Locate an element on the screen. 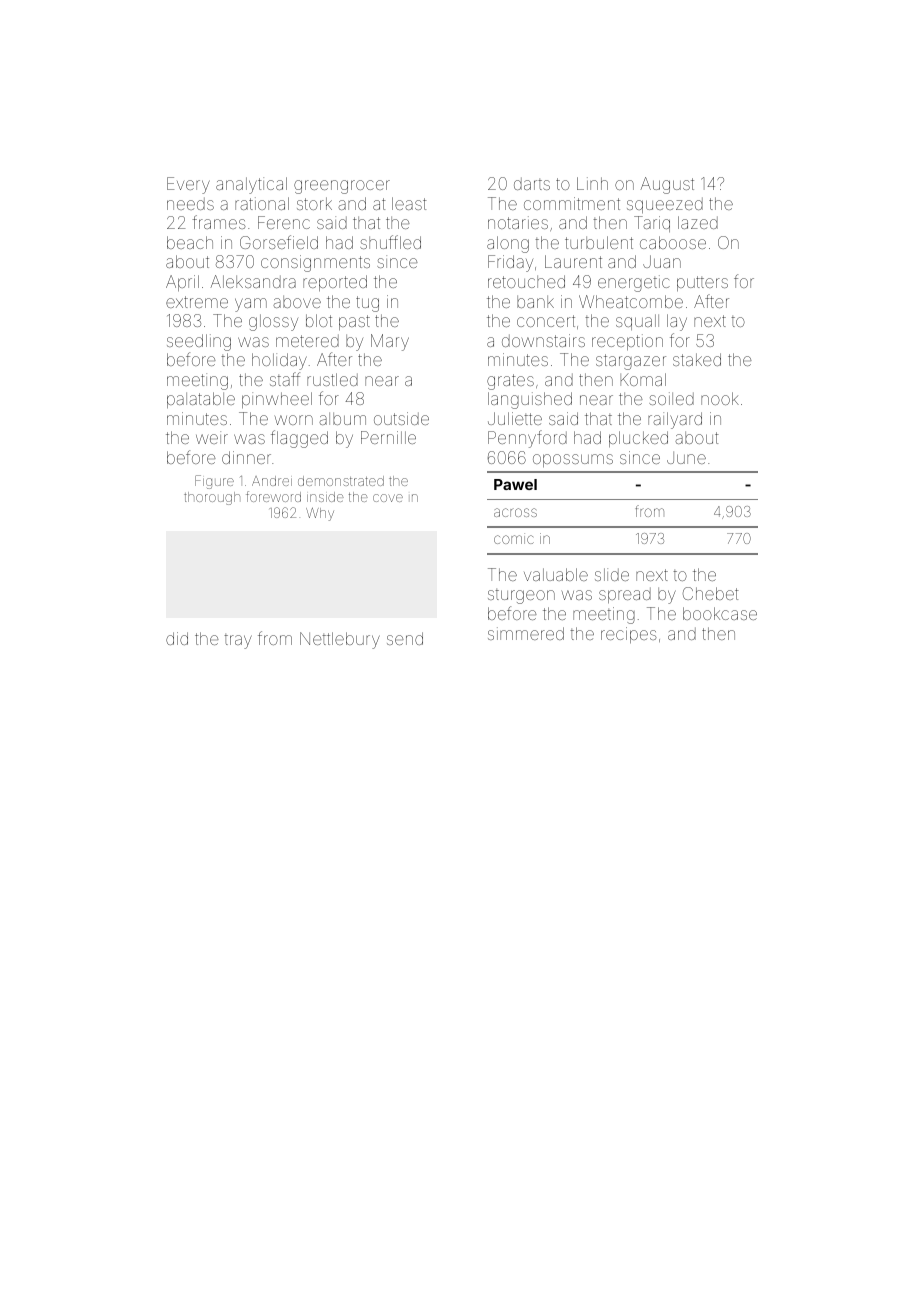 This screenshot has width=924, height=1311. April is located at coordinates (182, 283).
